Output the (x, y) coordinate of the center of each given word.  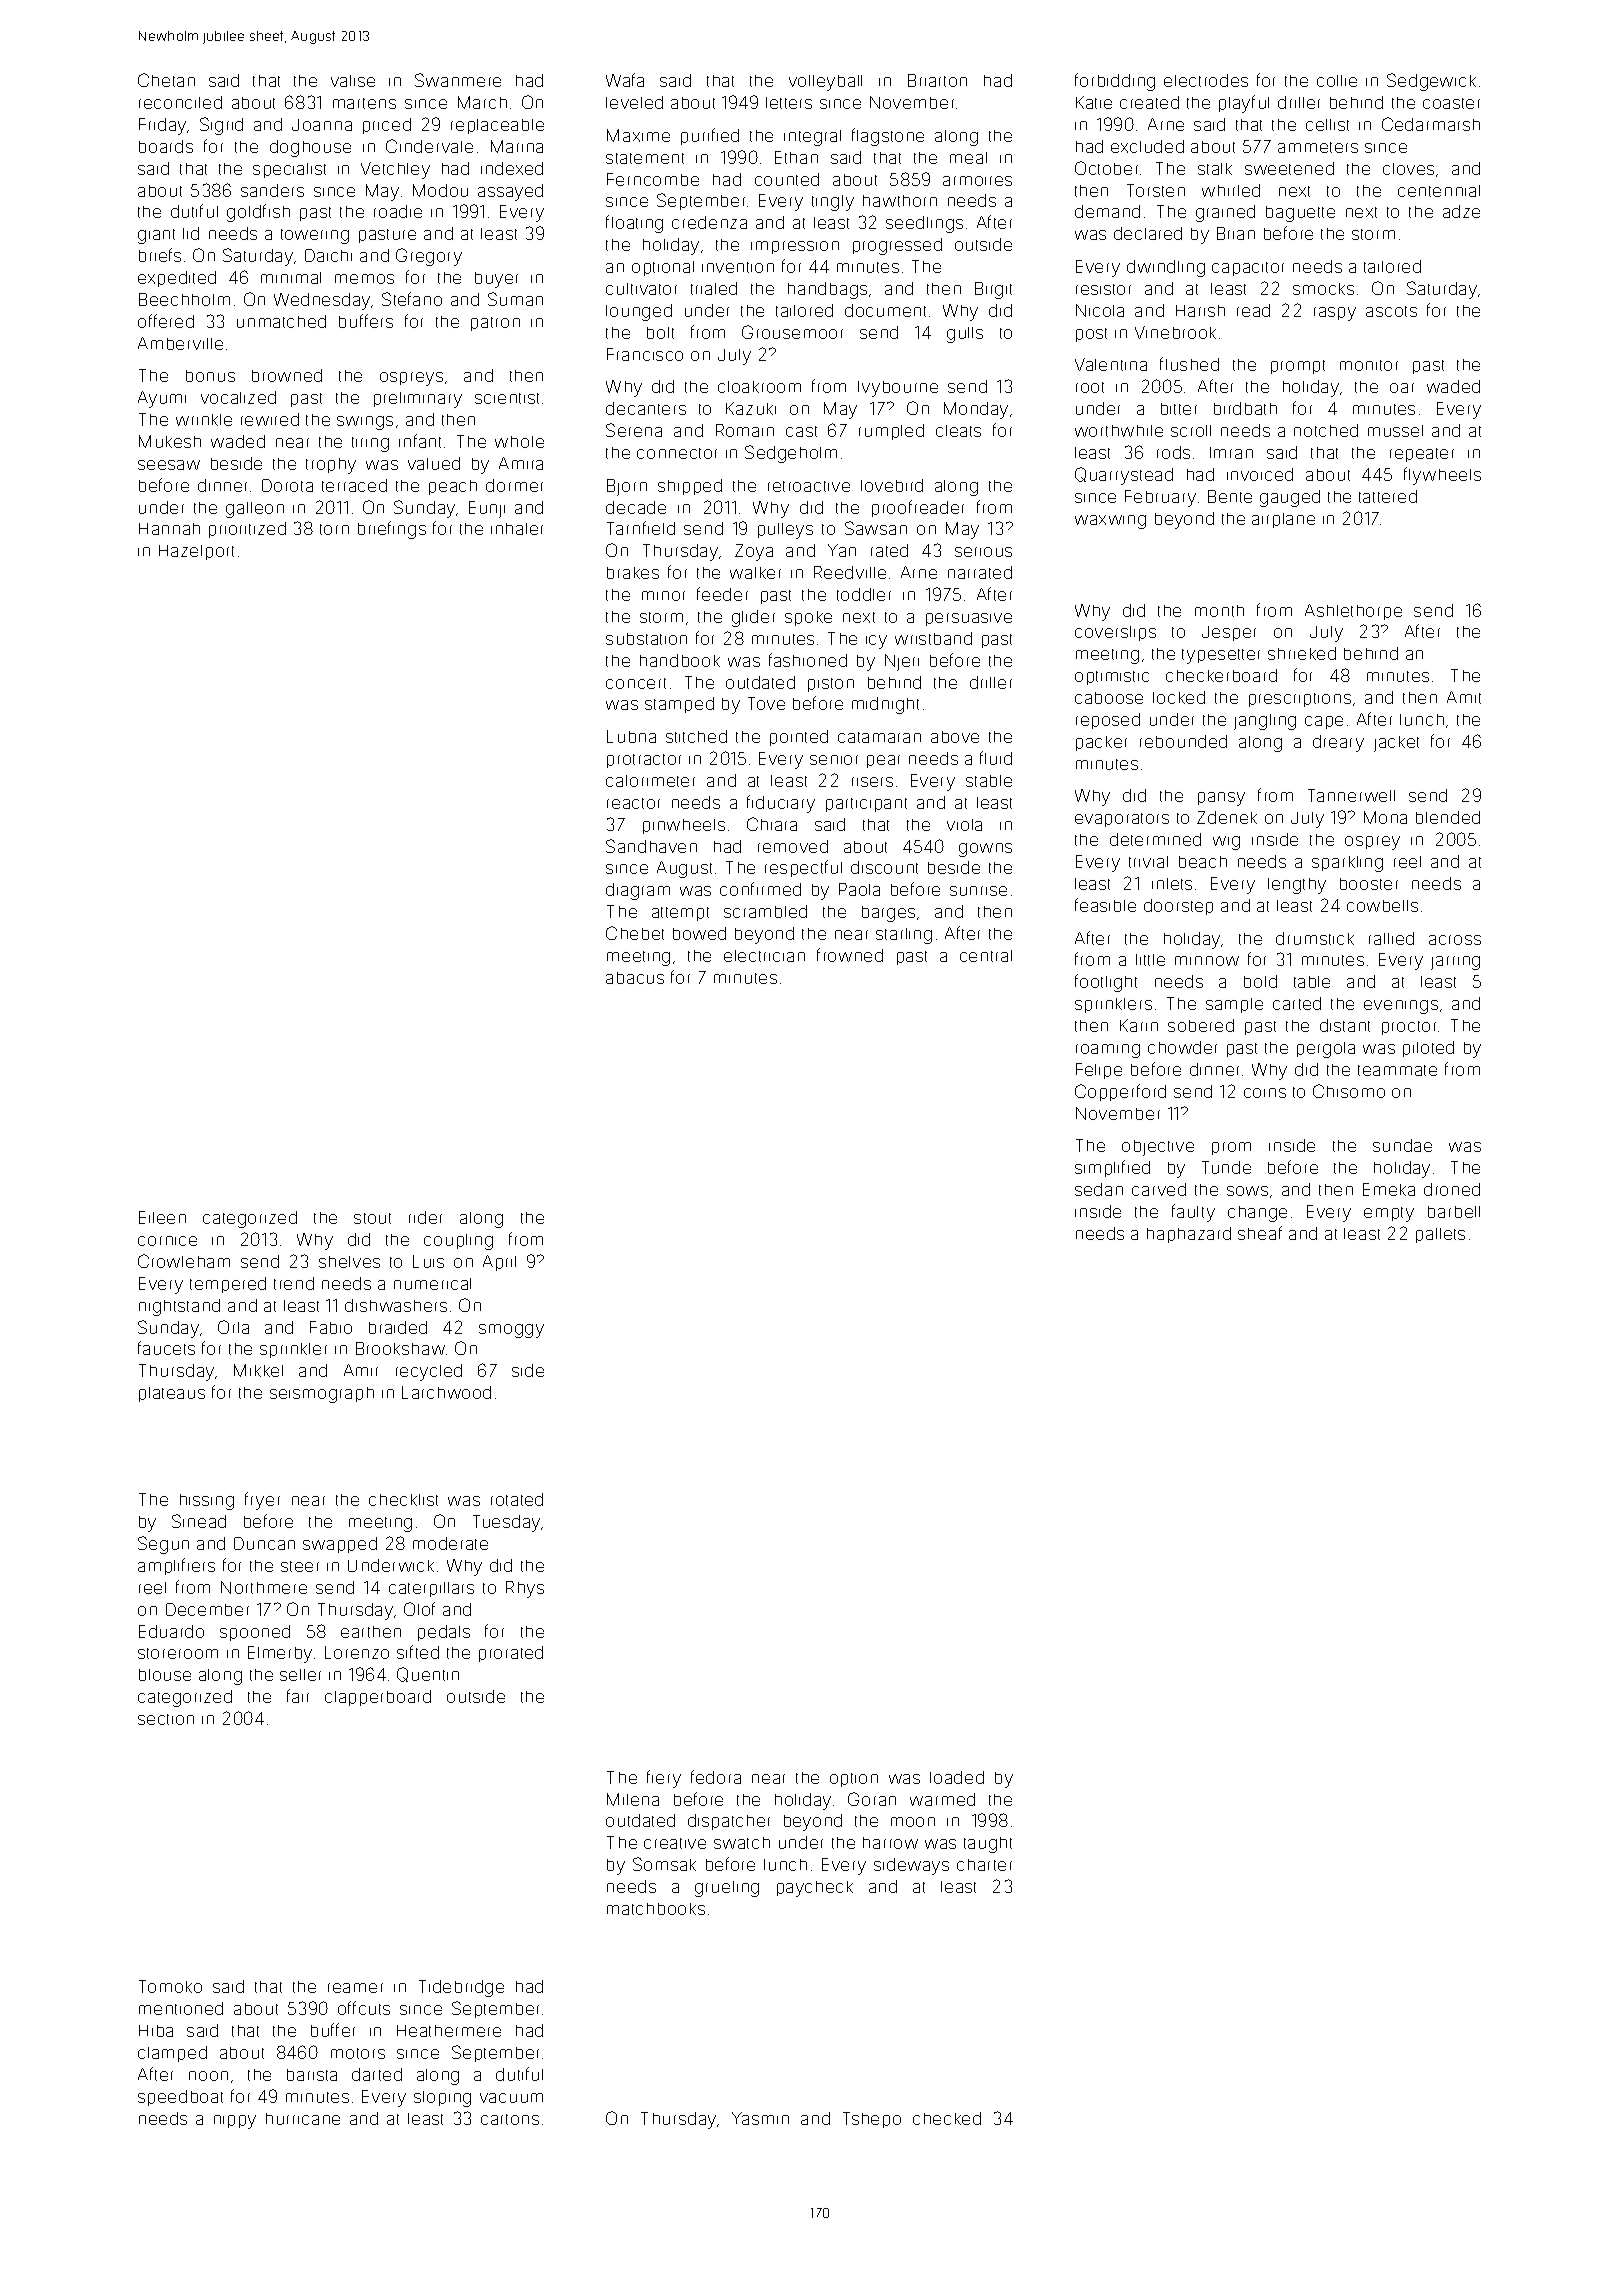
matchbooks (656, 1909)
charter (984, 1865)
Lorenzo (357, 1652)
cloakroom (759, 387)
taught (988, 1845)
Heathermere (449, 2031)
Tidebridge (461, 1988)
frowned (850, 955)
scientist (507, 398)
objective (1158, 1148)
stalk (1215, 169)
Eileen (162, 1217)
